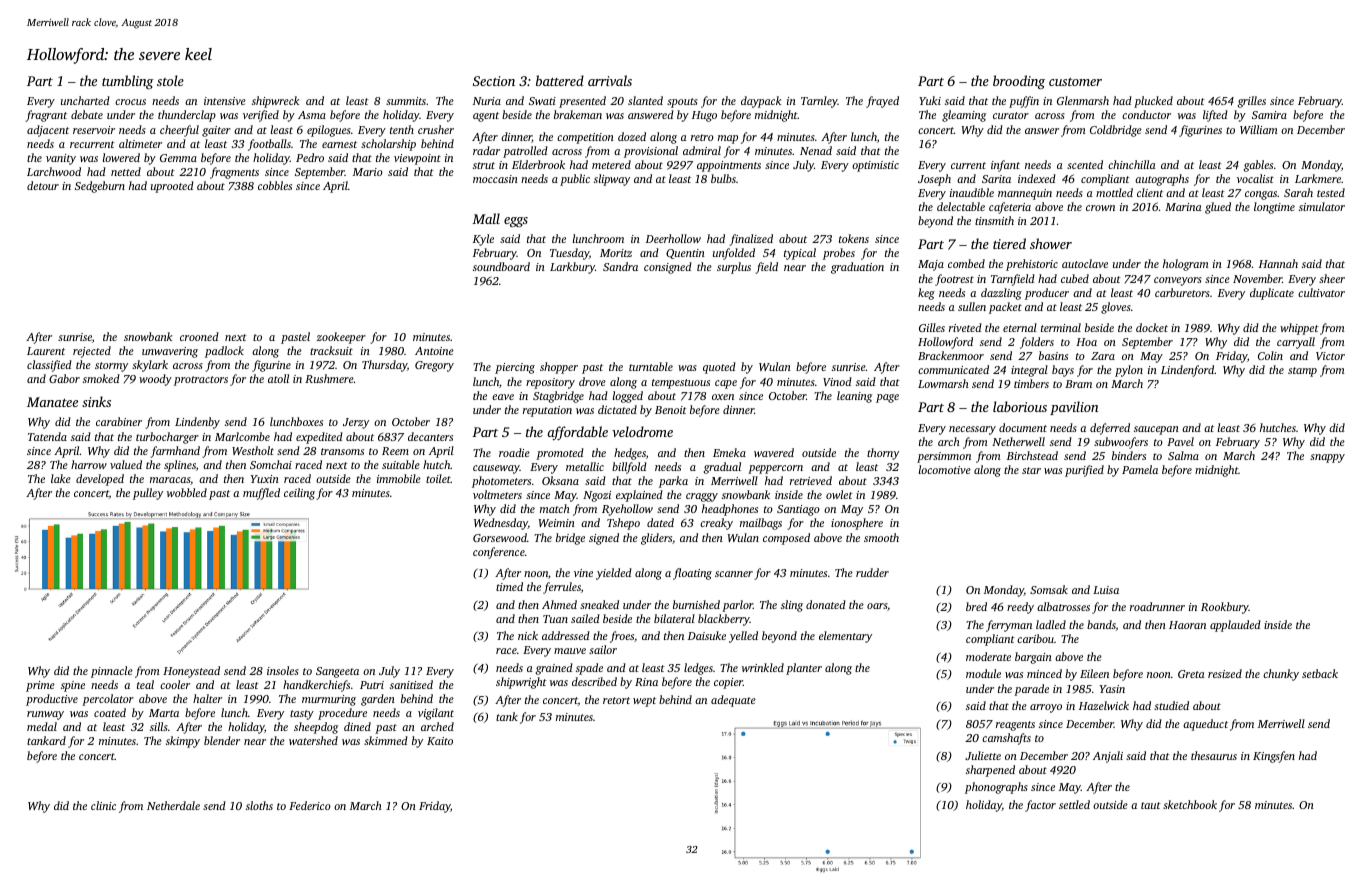 This screenshot has height=887, width=1372. What do you see at coordinates (560, 80) in the screenshot?
I see `battered` at bounding box center [560, 80].
